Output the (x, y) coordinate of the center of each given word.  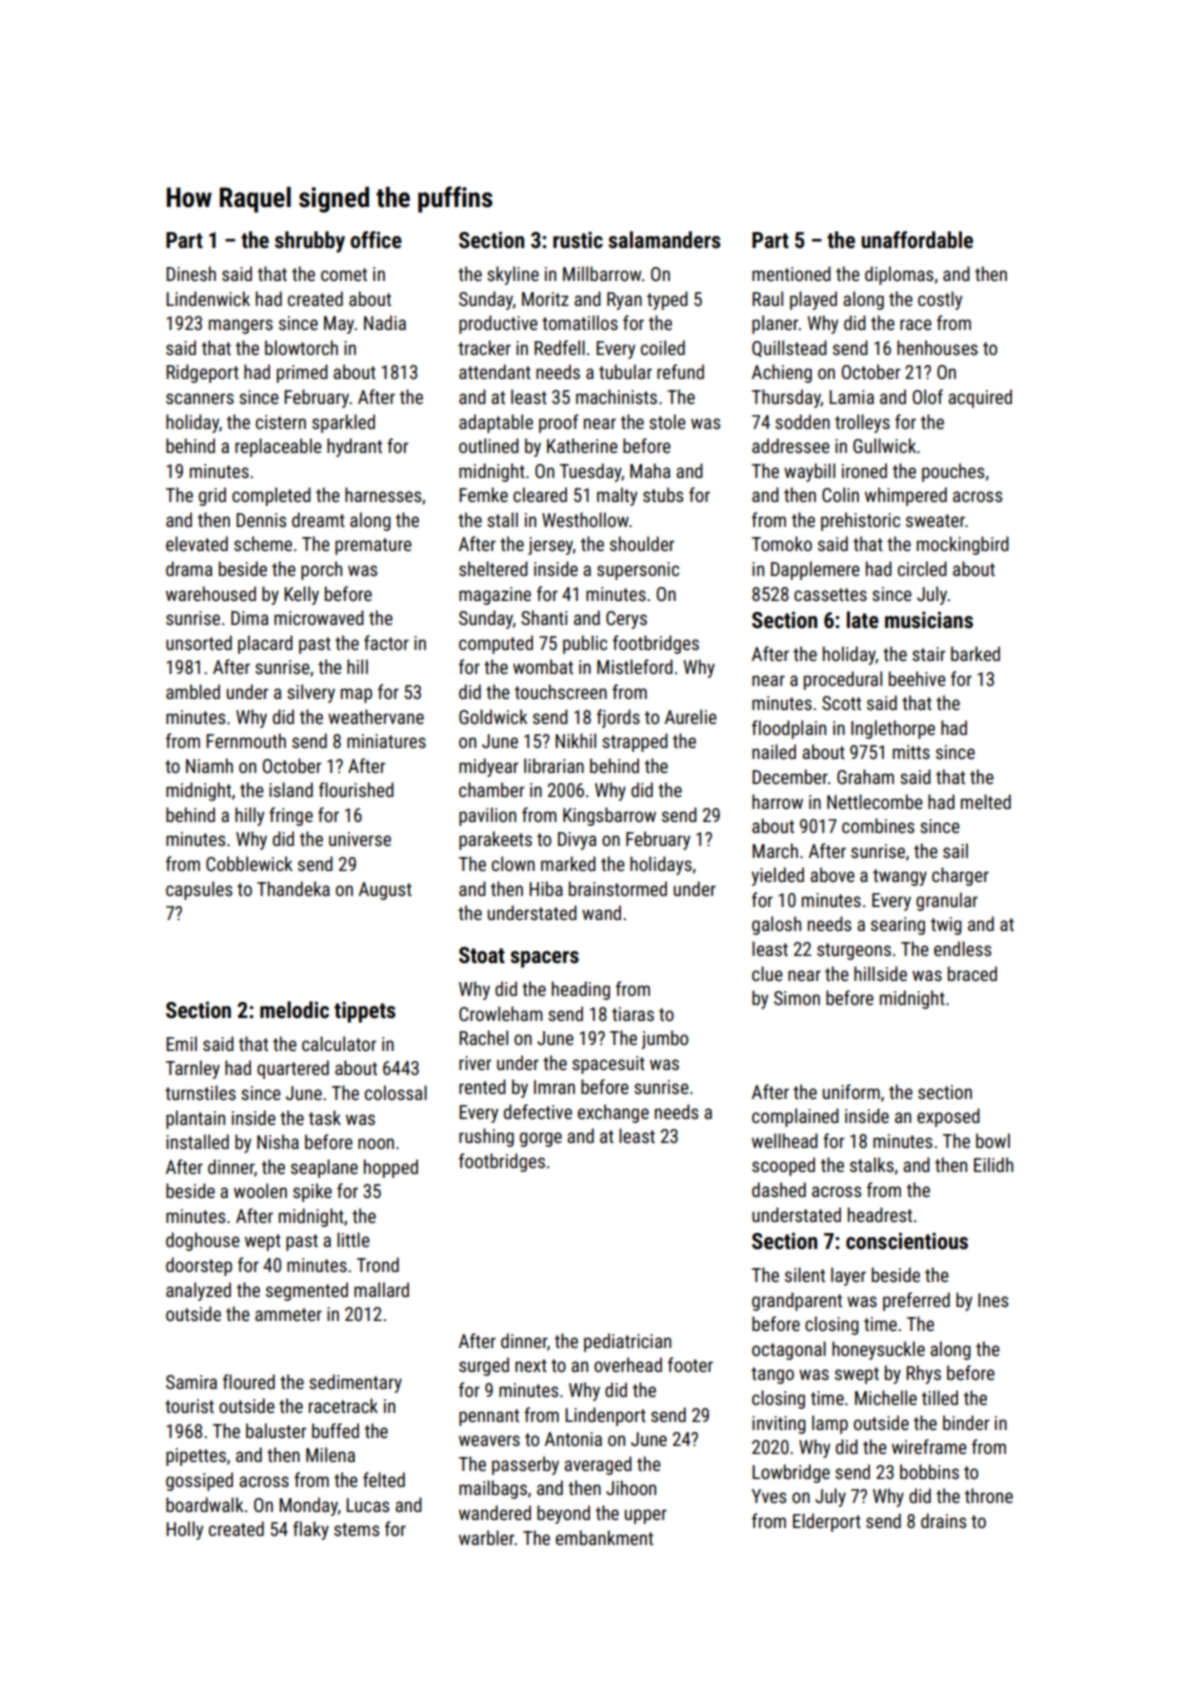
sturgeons (854, 951)
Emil (181, 1043)
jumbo (665, 1039)
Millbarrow (602, 273)
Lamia (851, 397)
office (376, 240)
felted (384, 1479)
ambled (193, 691)
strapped (635, 742)
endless (962, 948)
